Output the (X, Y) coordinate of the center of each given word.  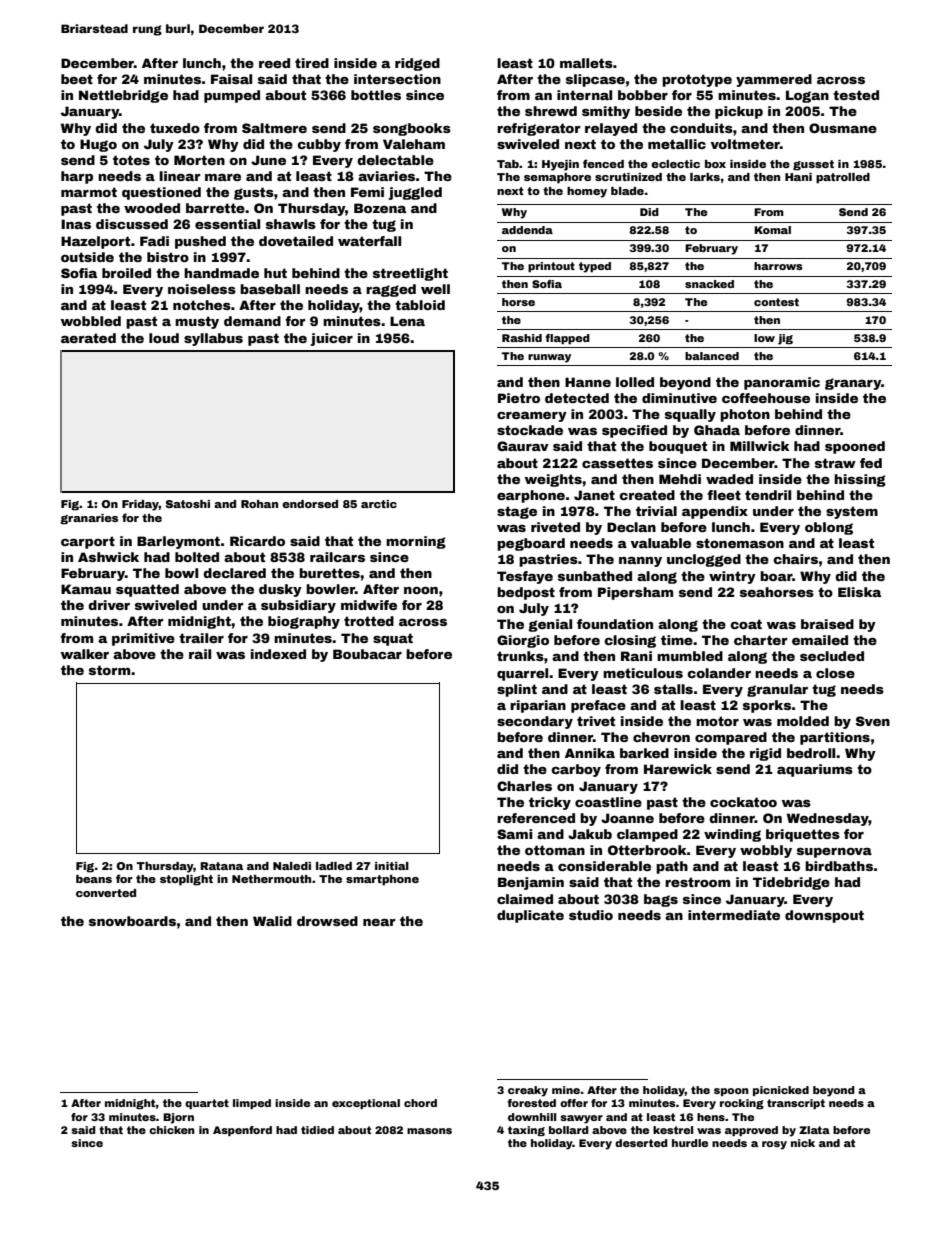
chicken (172, 1130)
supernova (834, 853)
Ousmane (843, 128)
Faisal (231, 79)
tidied (317, 1130)
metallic (677, 144)
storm (109, 670)
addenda (527, 230)
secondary (535, 722)
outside (87, 257)
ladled (334, 866)
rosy (774, 1145)
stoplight (186, 880)
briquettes (803, 835)
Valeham (414, 144)
